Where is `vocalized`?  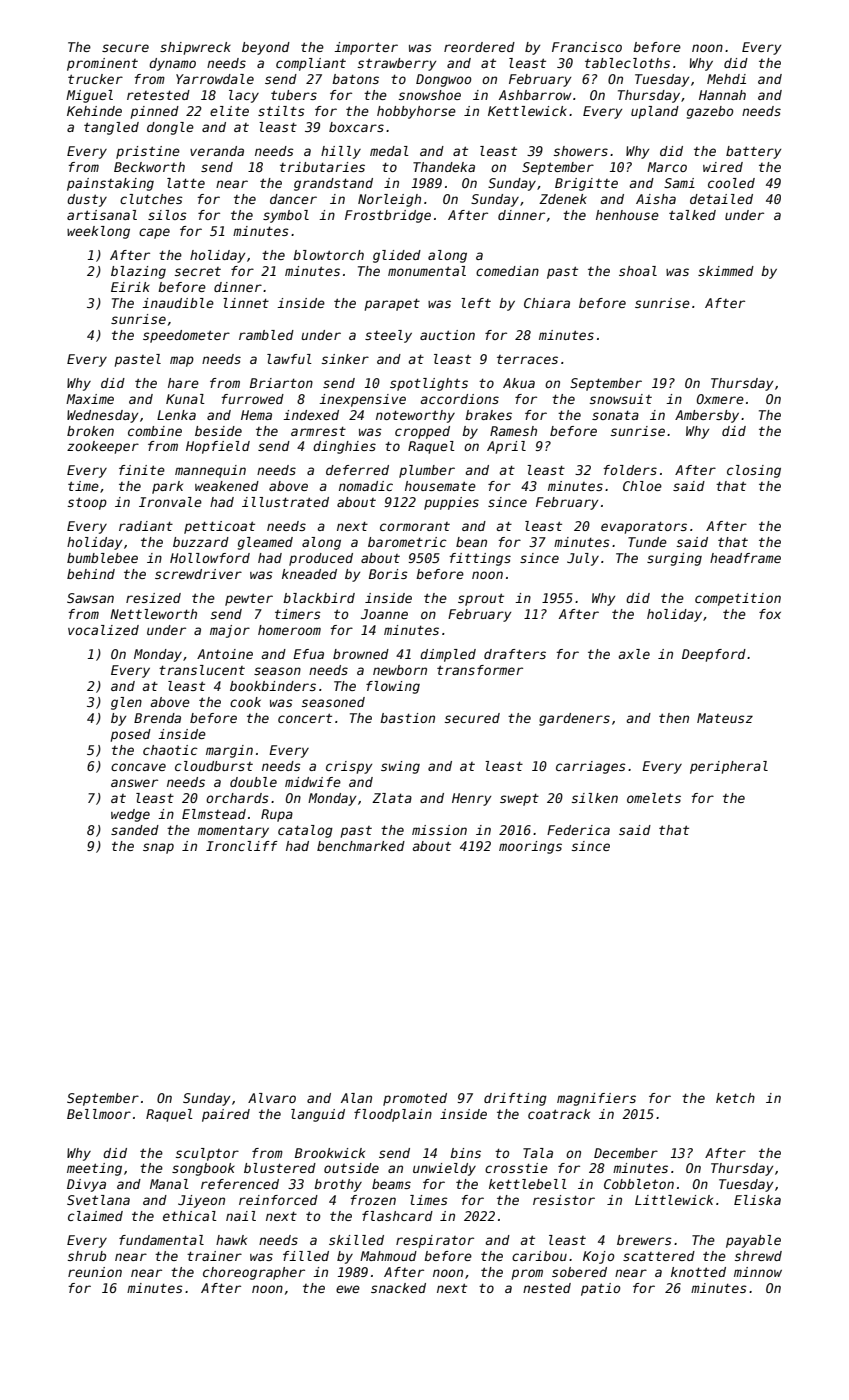 vocalized is located at coordinates (103, 630).
